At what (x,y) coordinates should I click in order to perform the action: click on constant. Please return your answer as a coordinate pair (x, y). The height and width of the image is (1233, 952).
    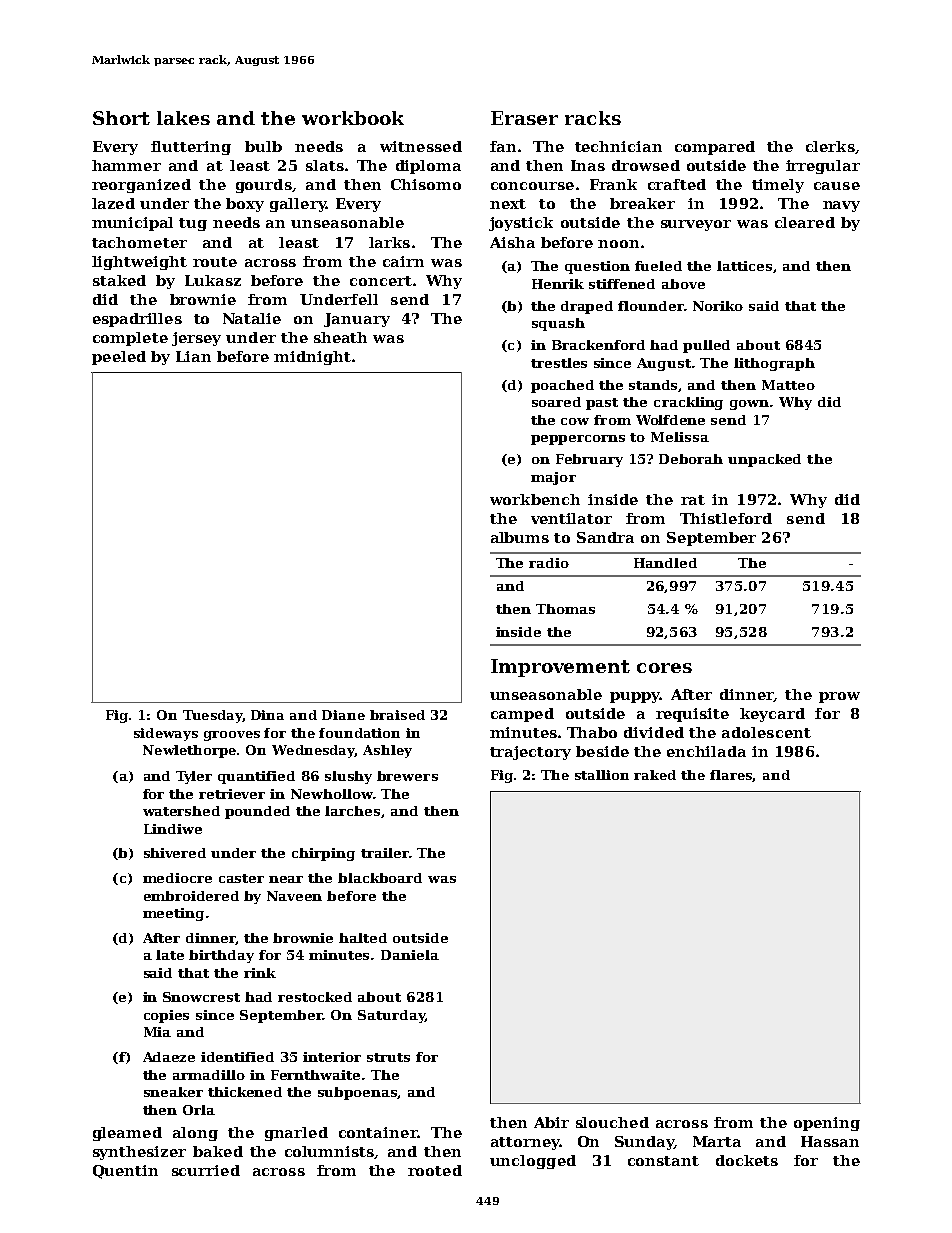
    Looking at the image, I should click on (663, 1161).
